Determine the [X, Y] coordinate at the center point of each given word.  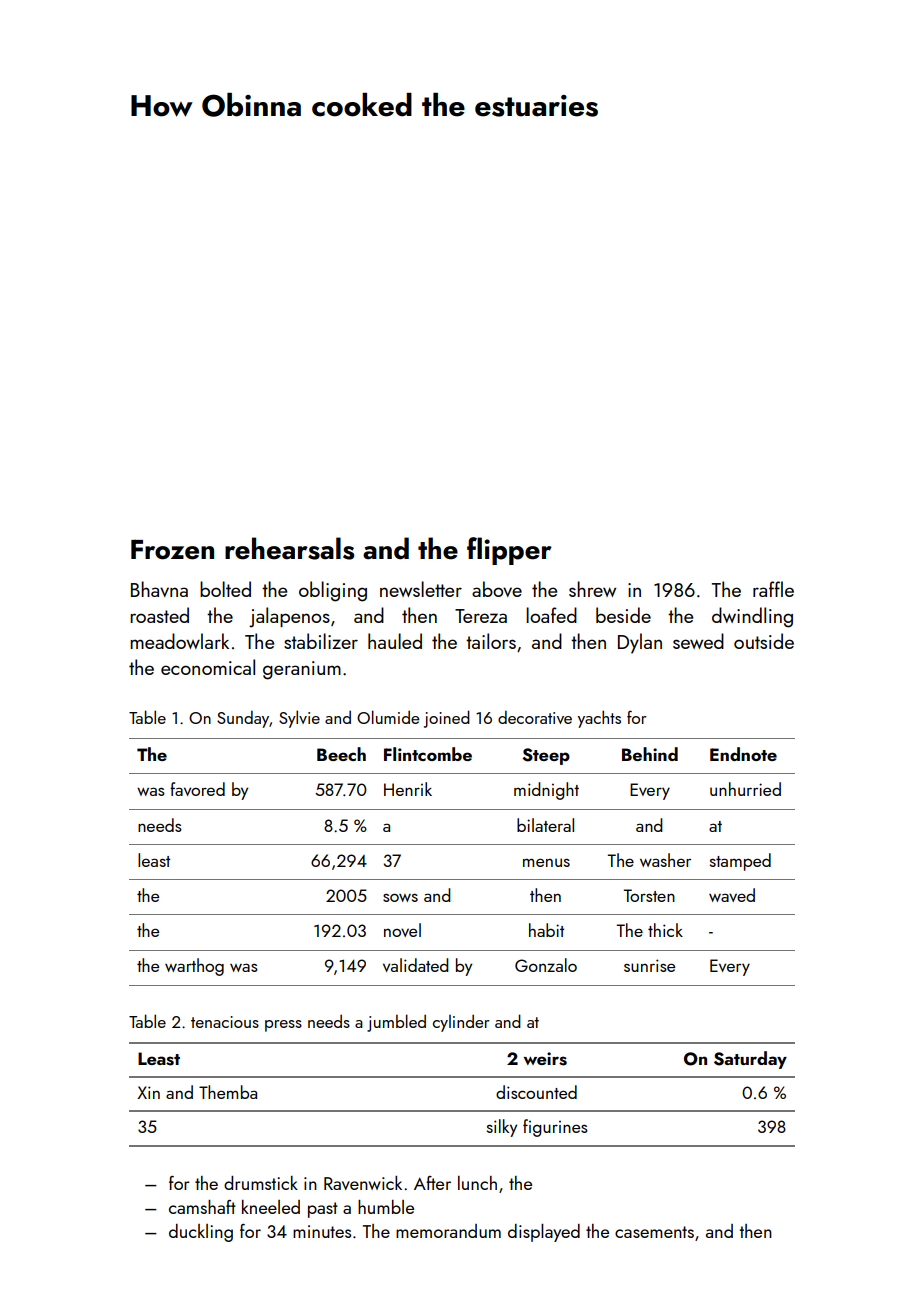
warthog [194, 967]
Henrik [408, 789]
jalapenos [289, 617]
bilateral [545, 825]
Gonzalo [546, 965]
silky [502, 1128]
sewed [698, 641]
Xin [148, 1092]
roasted [159, 615]
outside [764, 641]
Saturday [750, 1060]
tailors [491, 641]
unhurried [745, 789]
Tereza [481, 616]
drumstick [261, 1183]
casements [654, 1232]
